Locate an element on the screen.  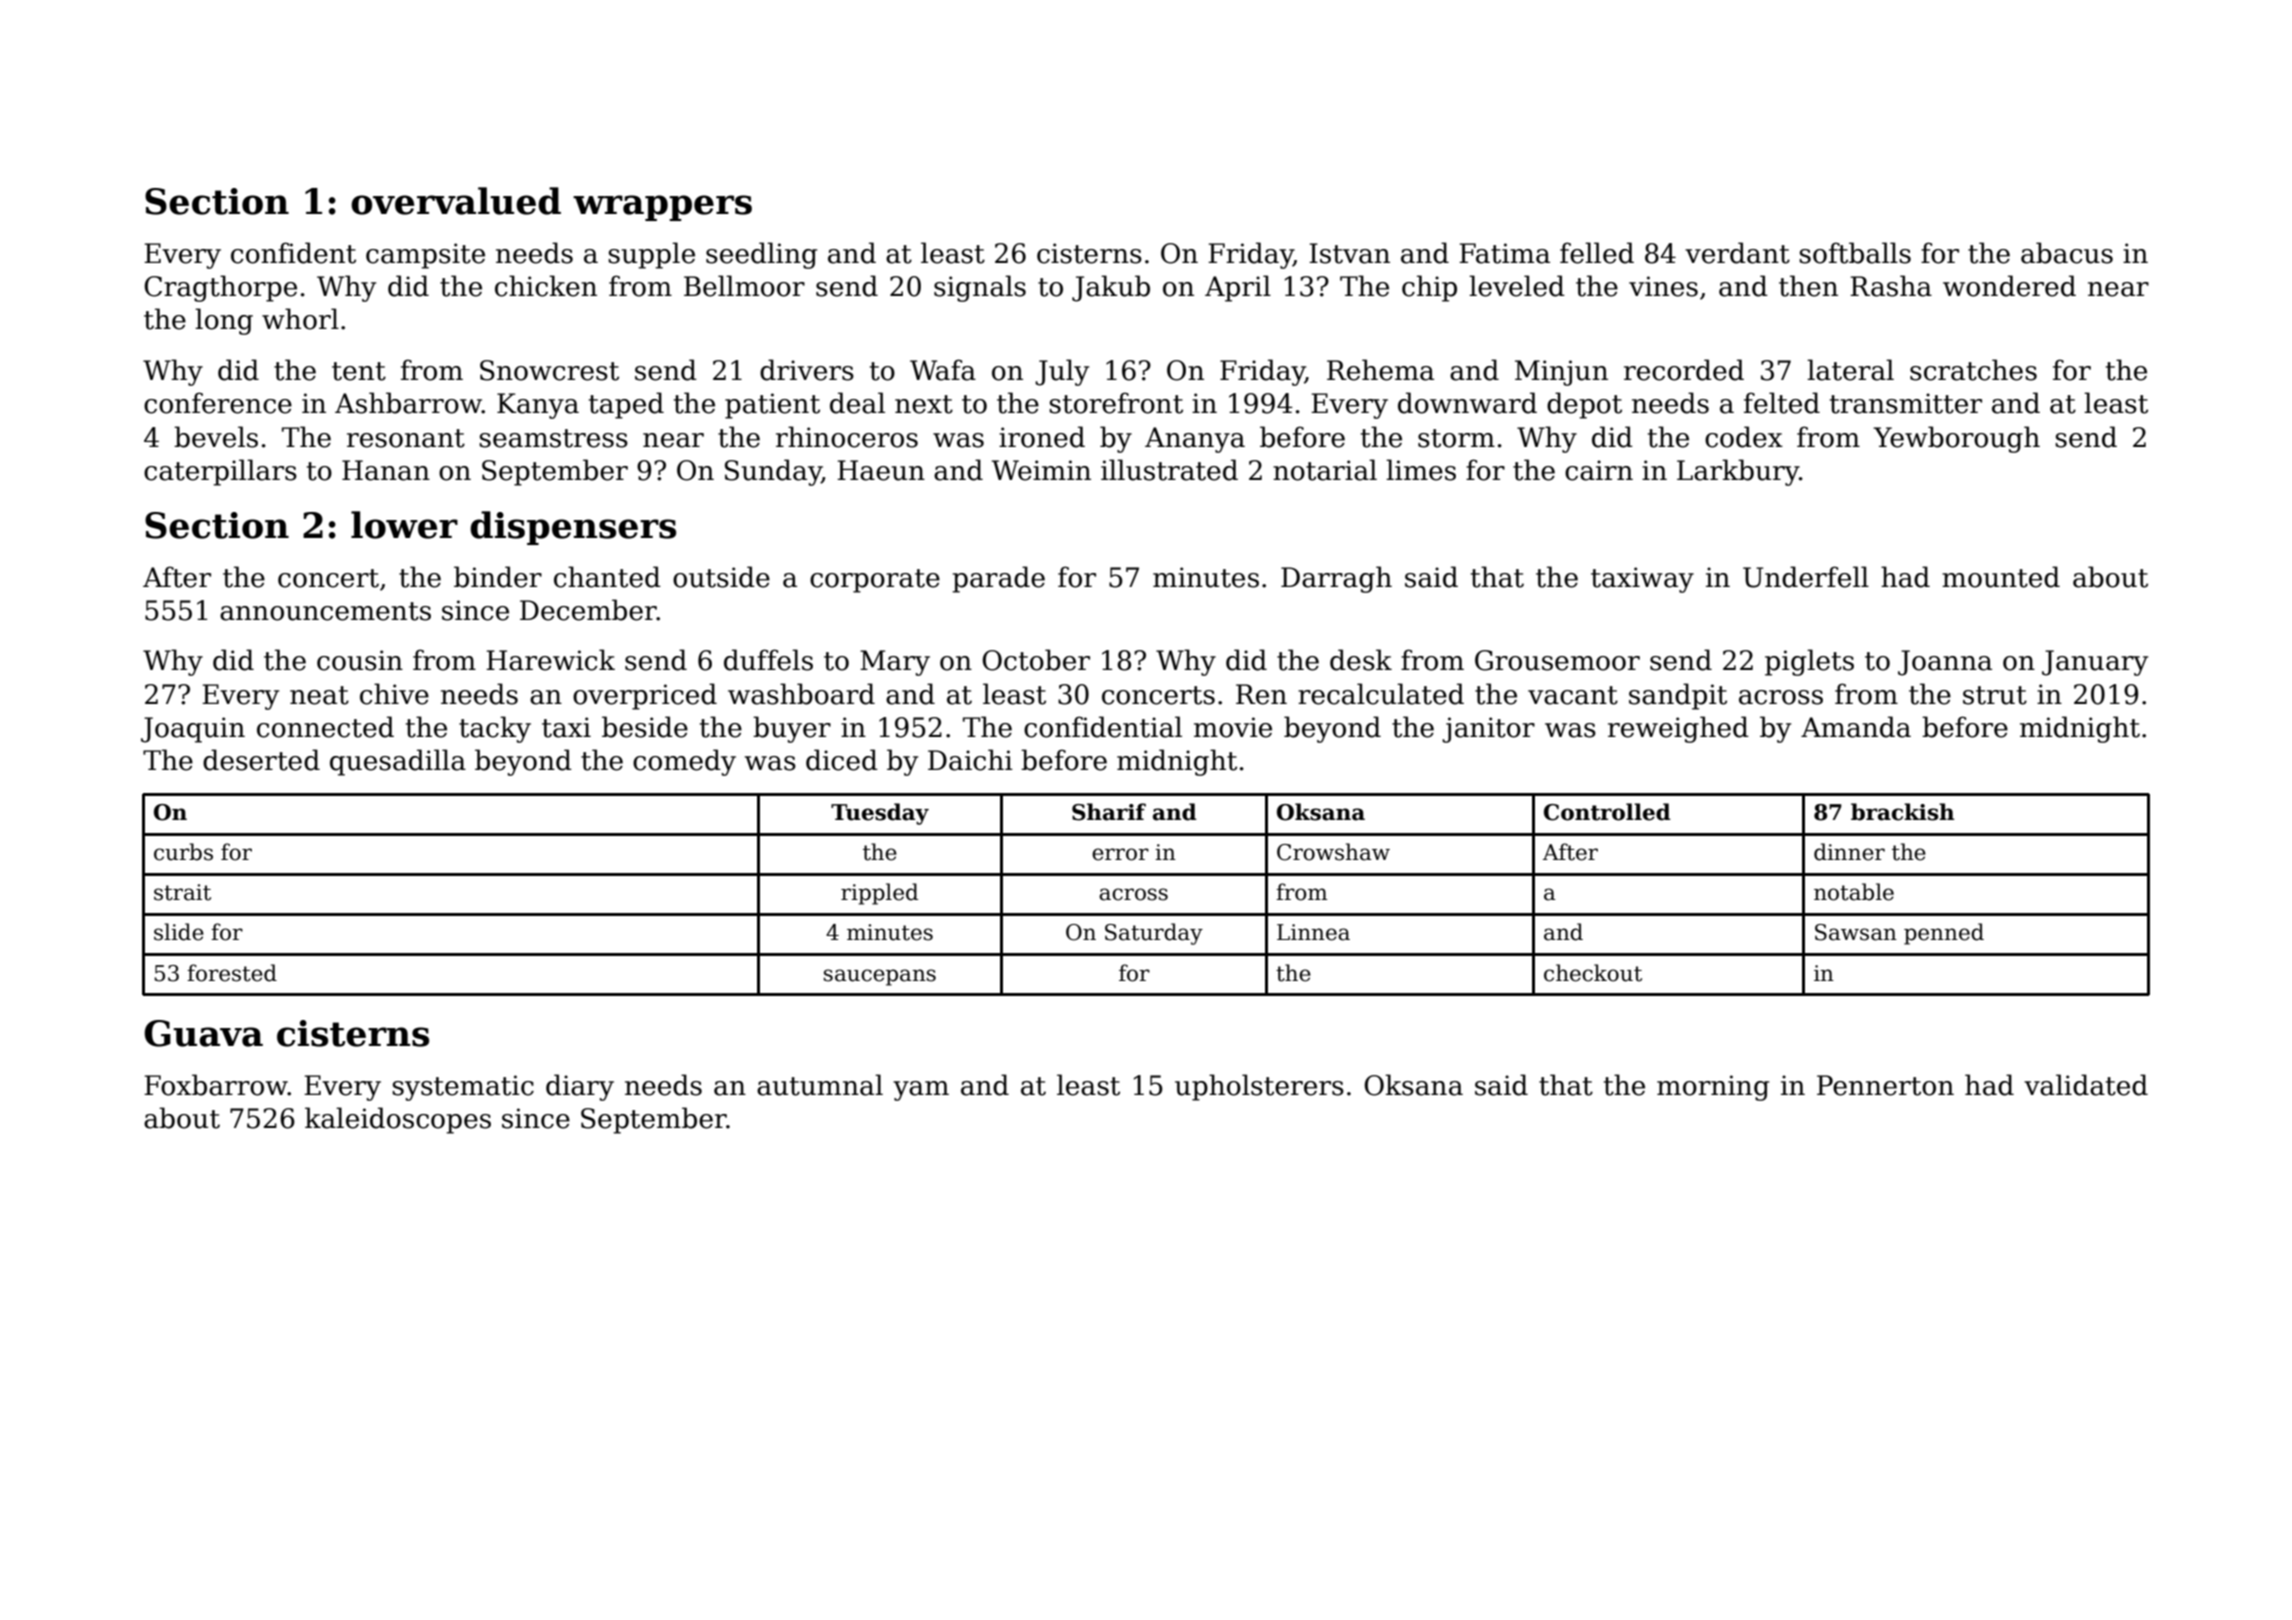
yam is located at coordinates (921, 1091).
